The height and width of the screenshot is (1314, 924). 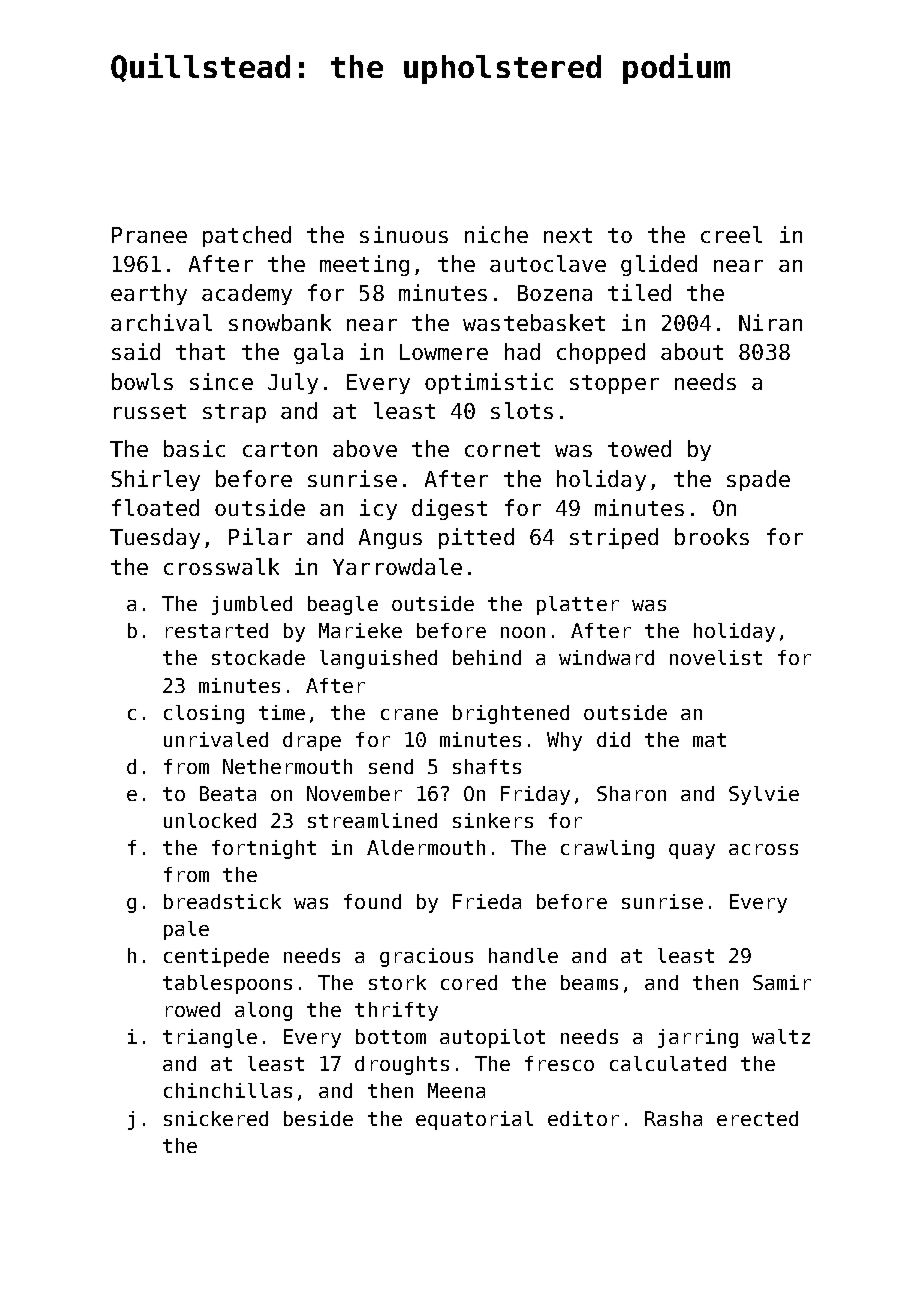 I want to click on beams, so click(x=589, y=982).
